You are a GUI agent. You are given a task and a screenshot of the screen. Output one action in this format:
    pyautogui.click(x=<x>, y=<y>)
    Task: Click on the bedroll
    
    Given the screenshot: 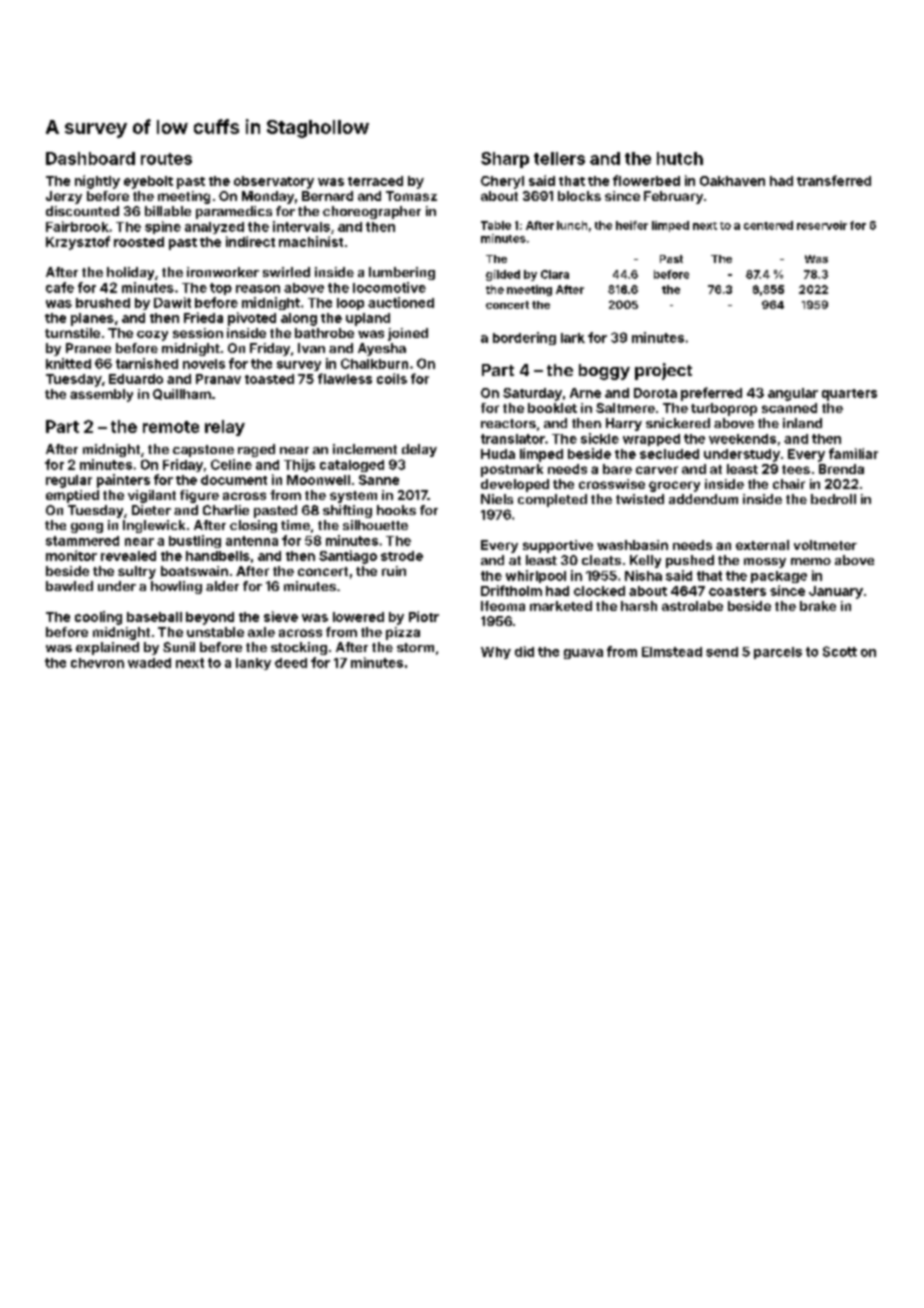 What is the action you would take?
    pyautogui.click(x=833, y=499)
